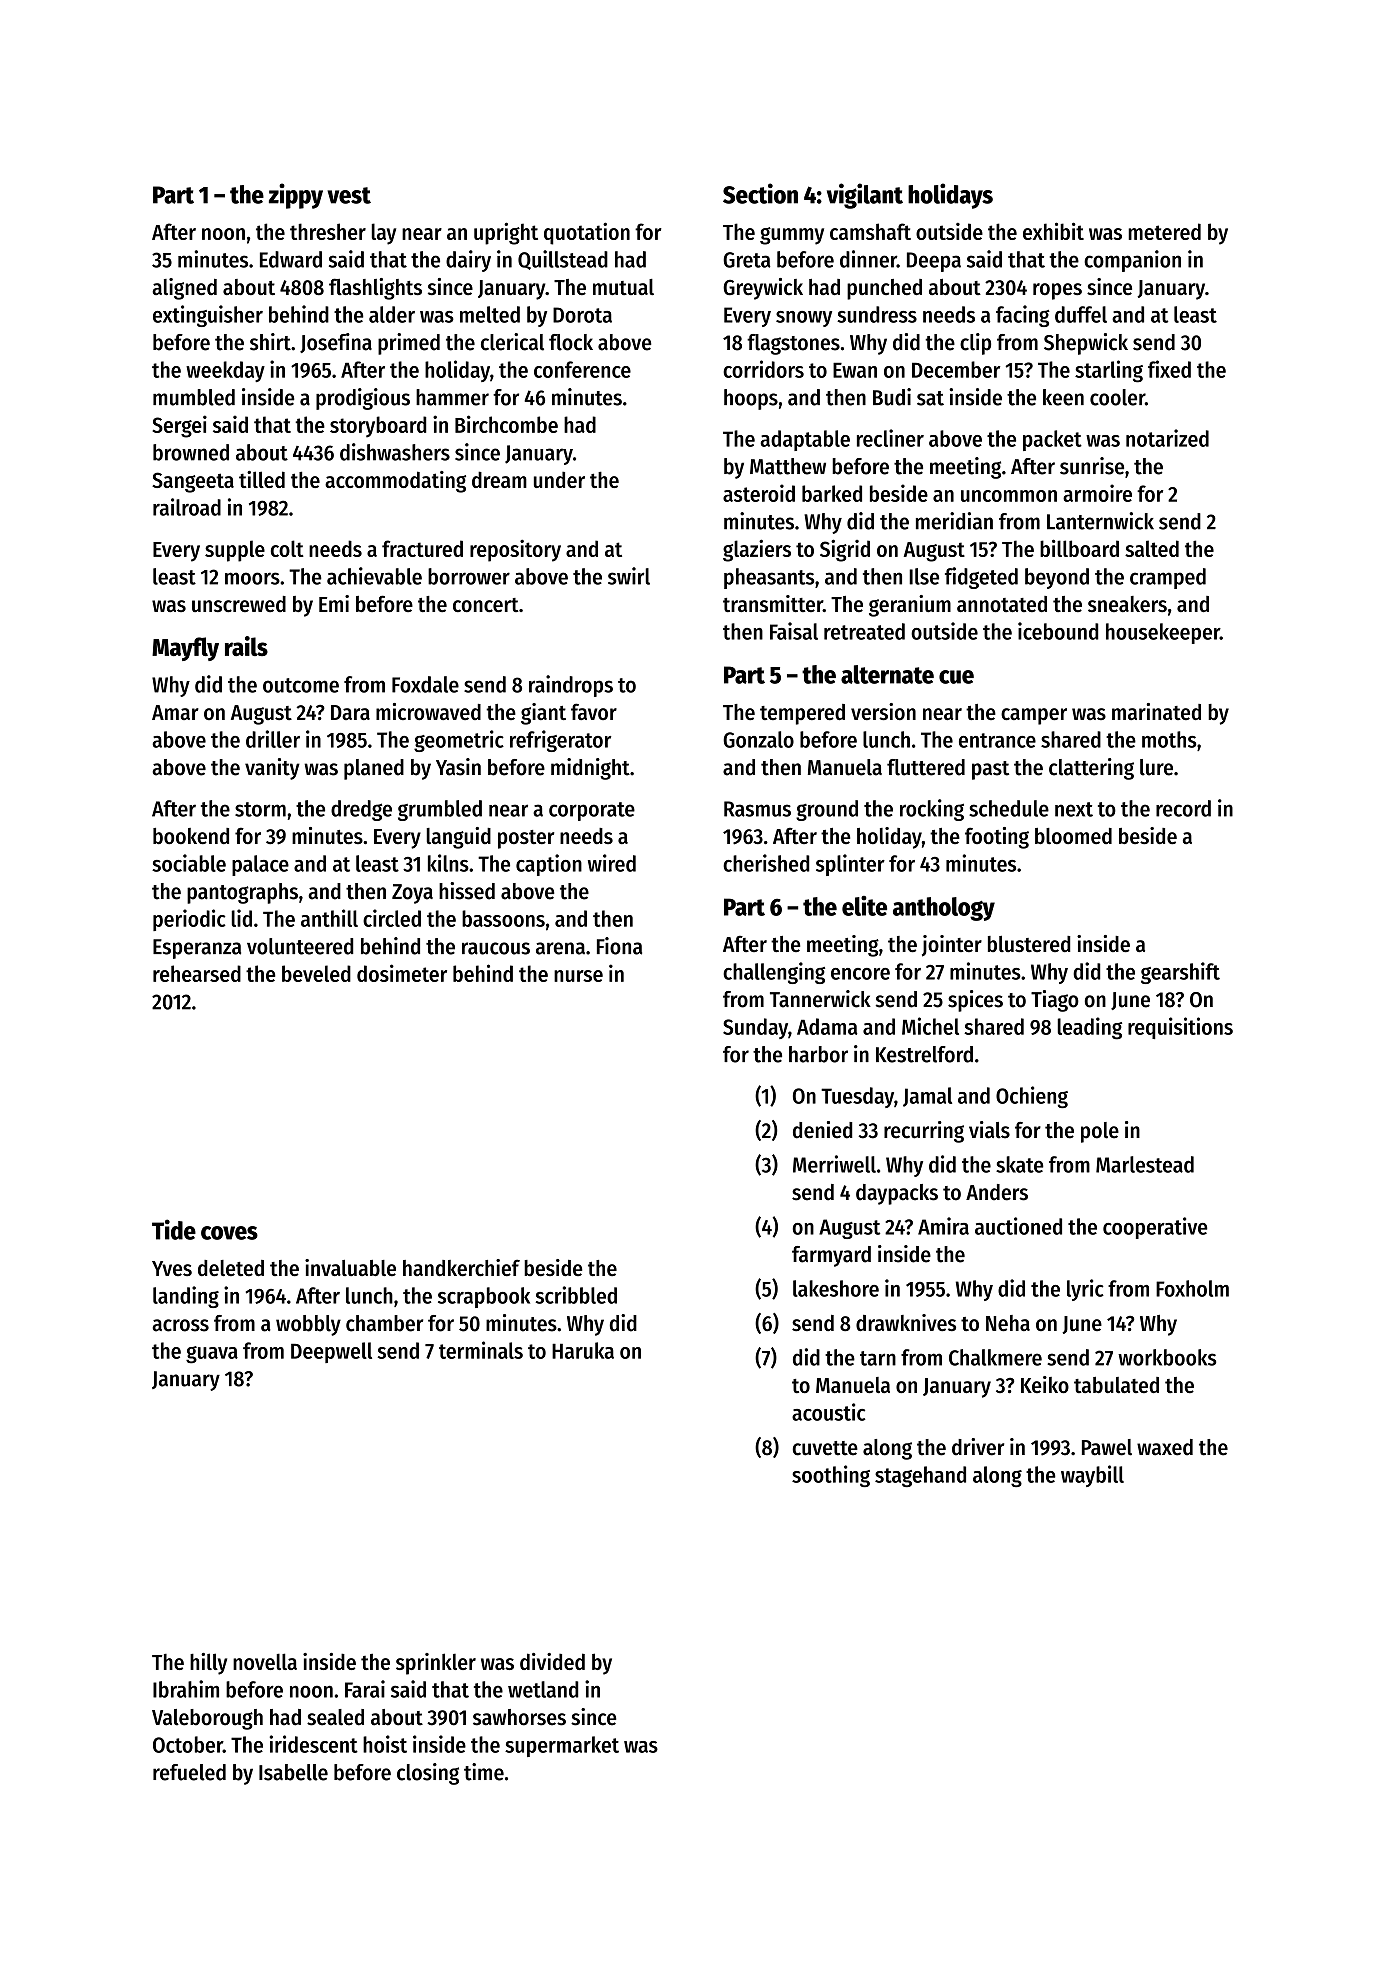 This screenshot has width=1386, height=1969. What do you see at coordinates (365, 1689) in the screenshot?
I see `Farai` at bounding box center [365, 1689].
